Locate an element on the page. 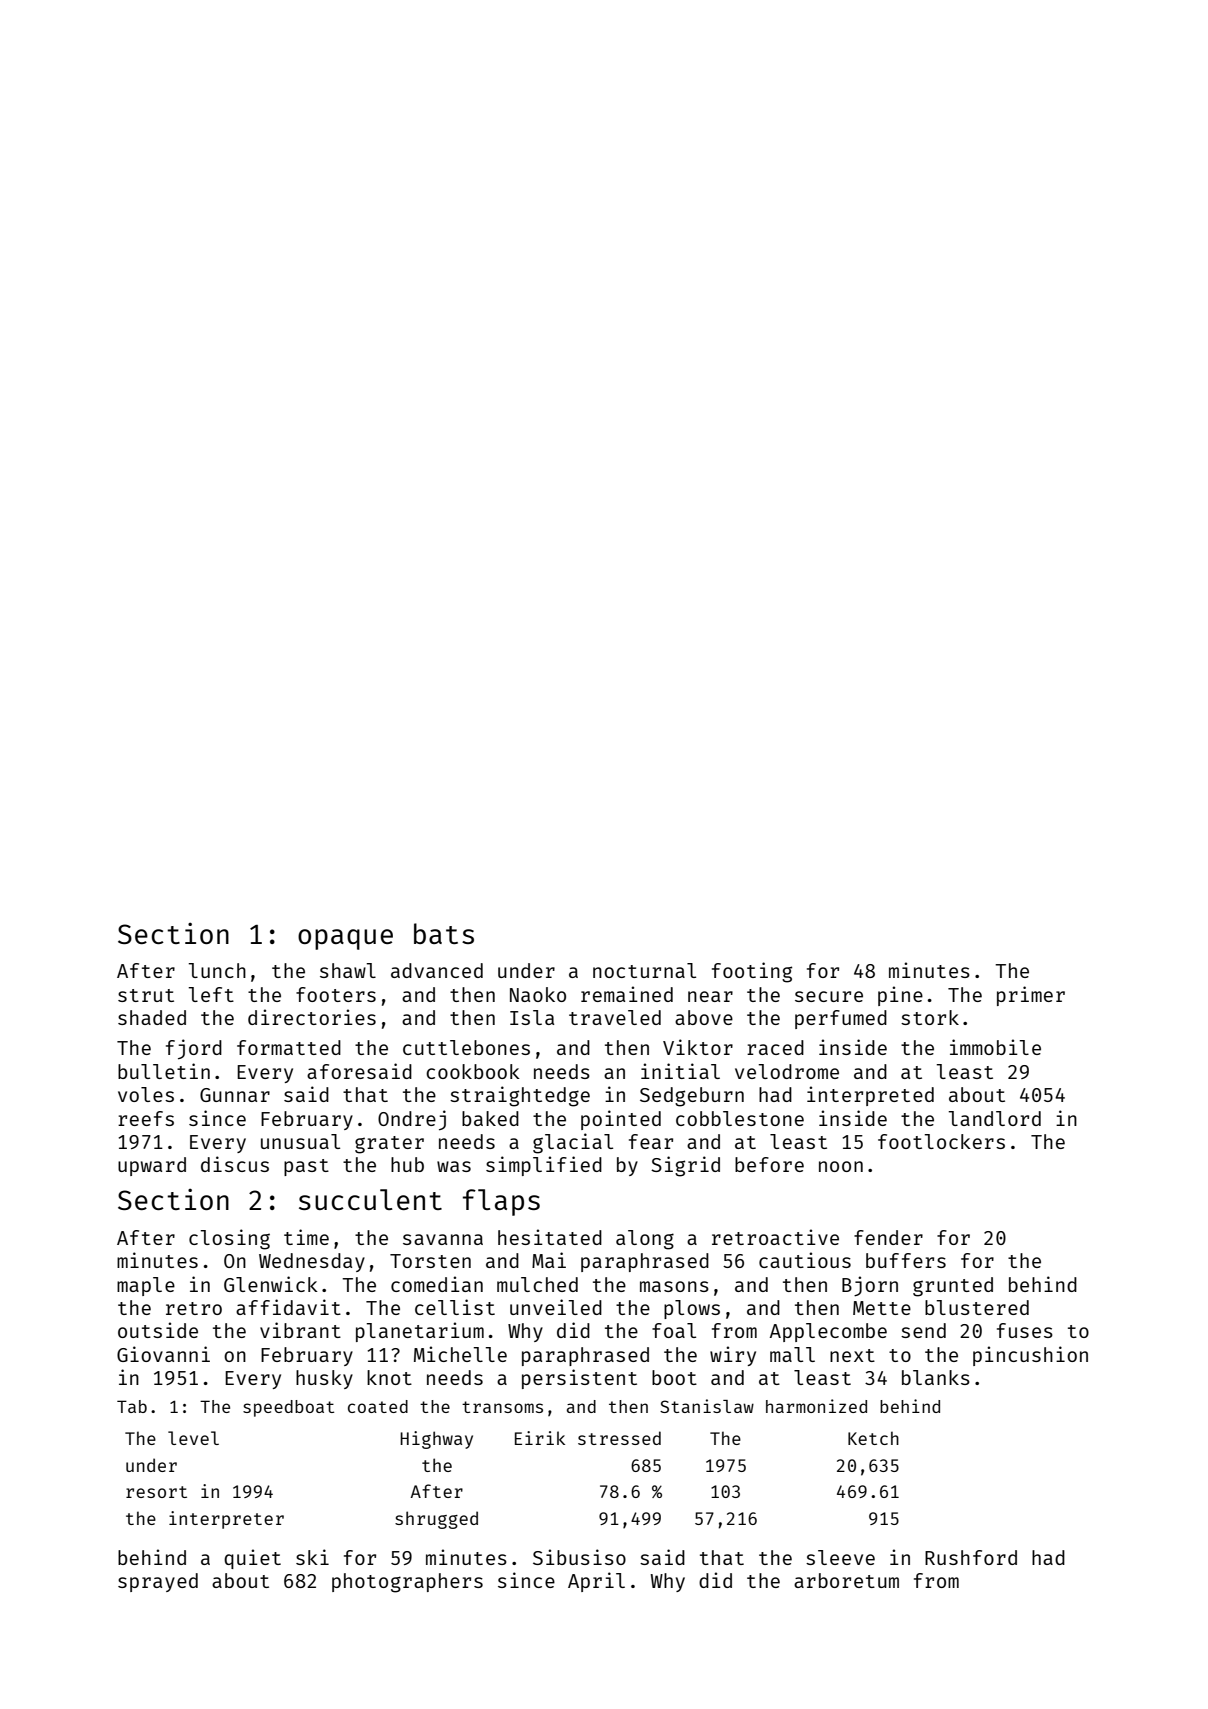 The width and height of the image is (1208, 1709). outside is located at coordinates (158, 1330).
